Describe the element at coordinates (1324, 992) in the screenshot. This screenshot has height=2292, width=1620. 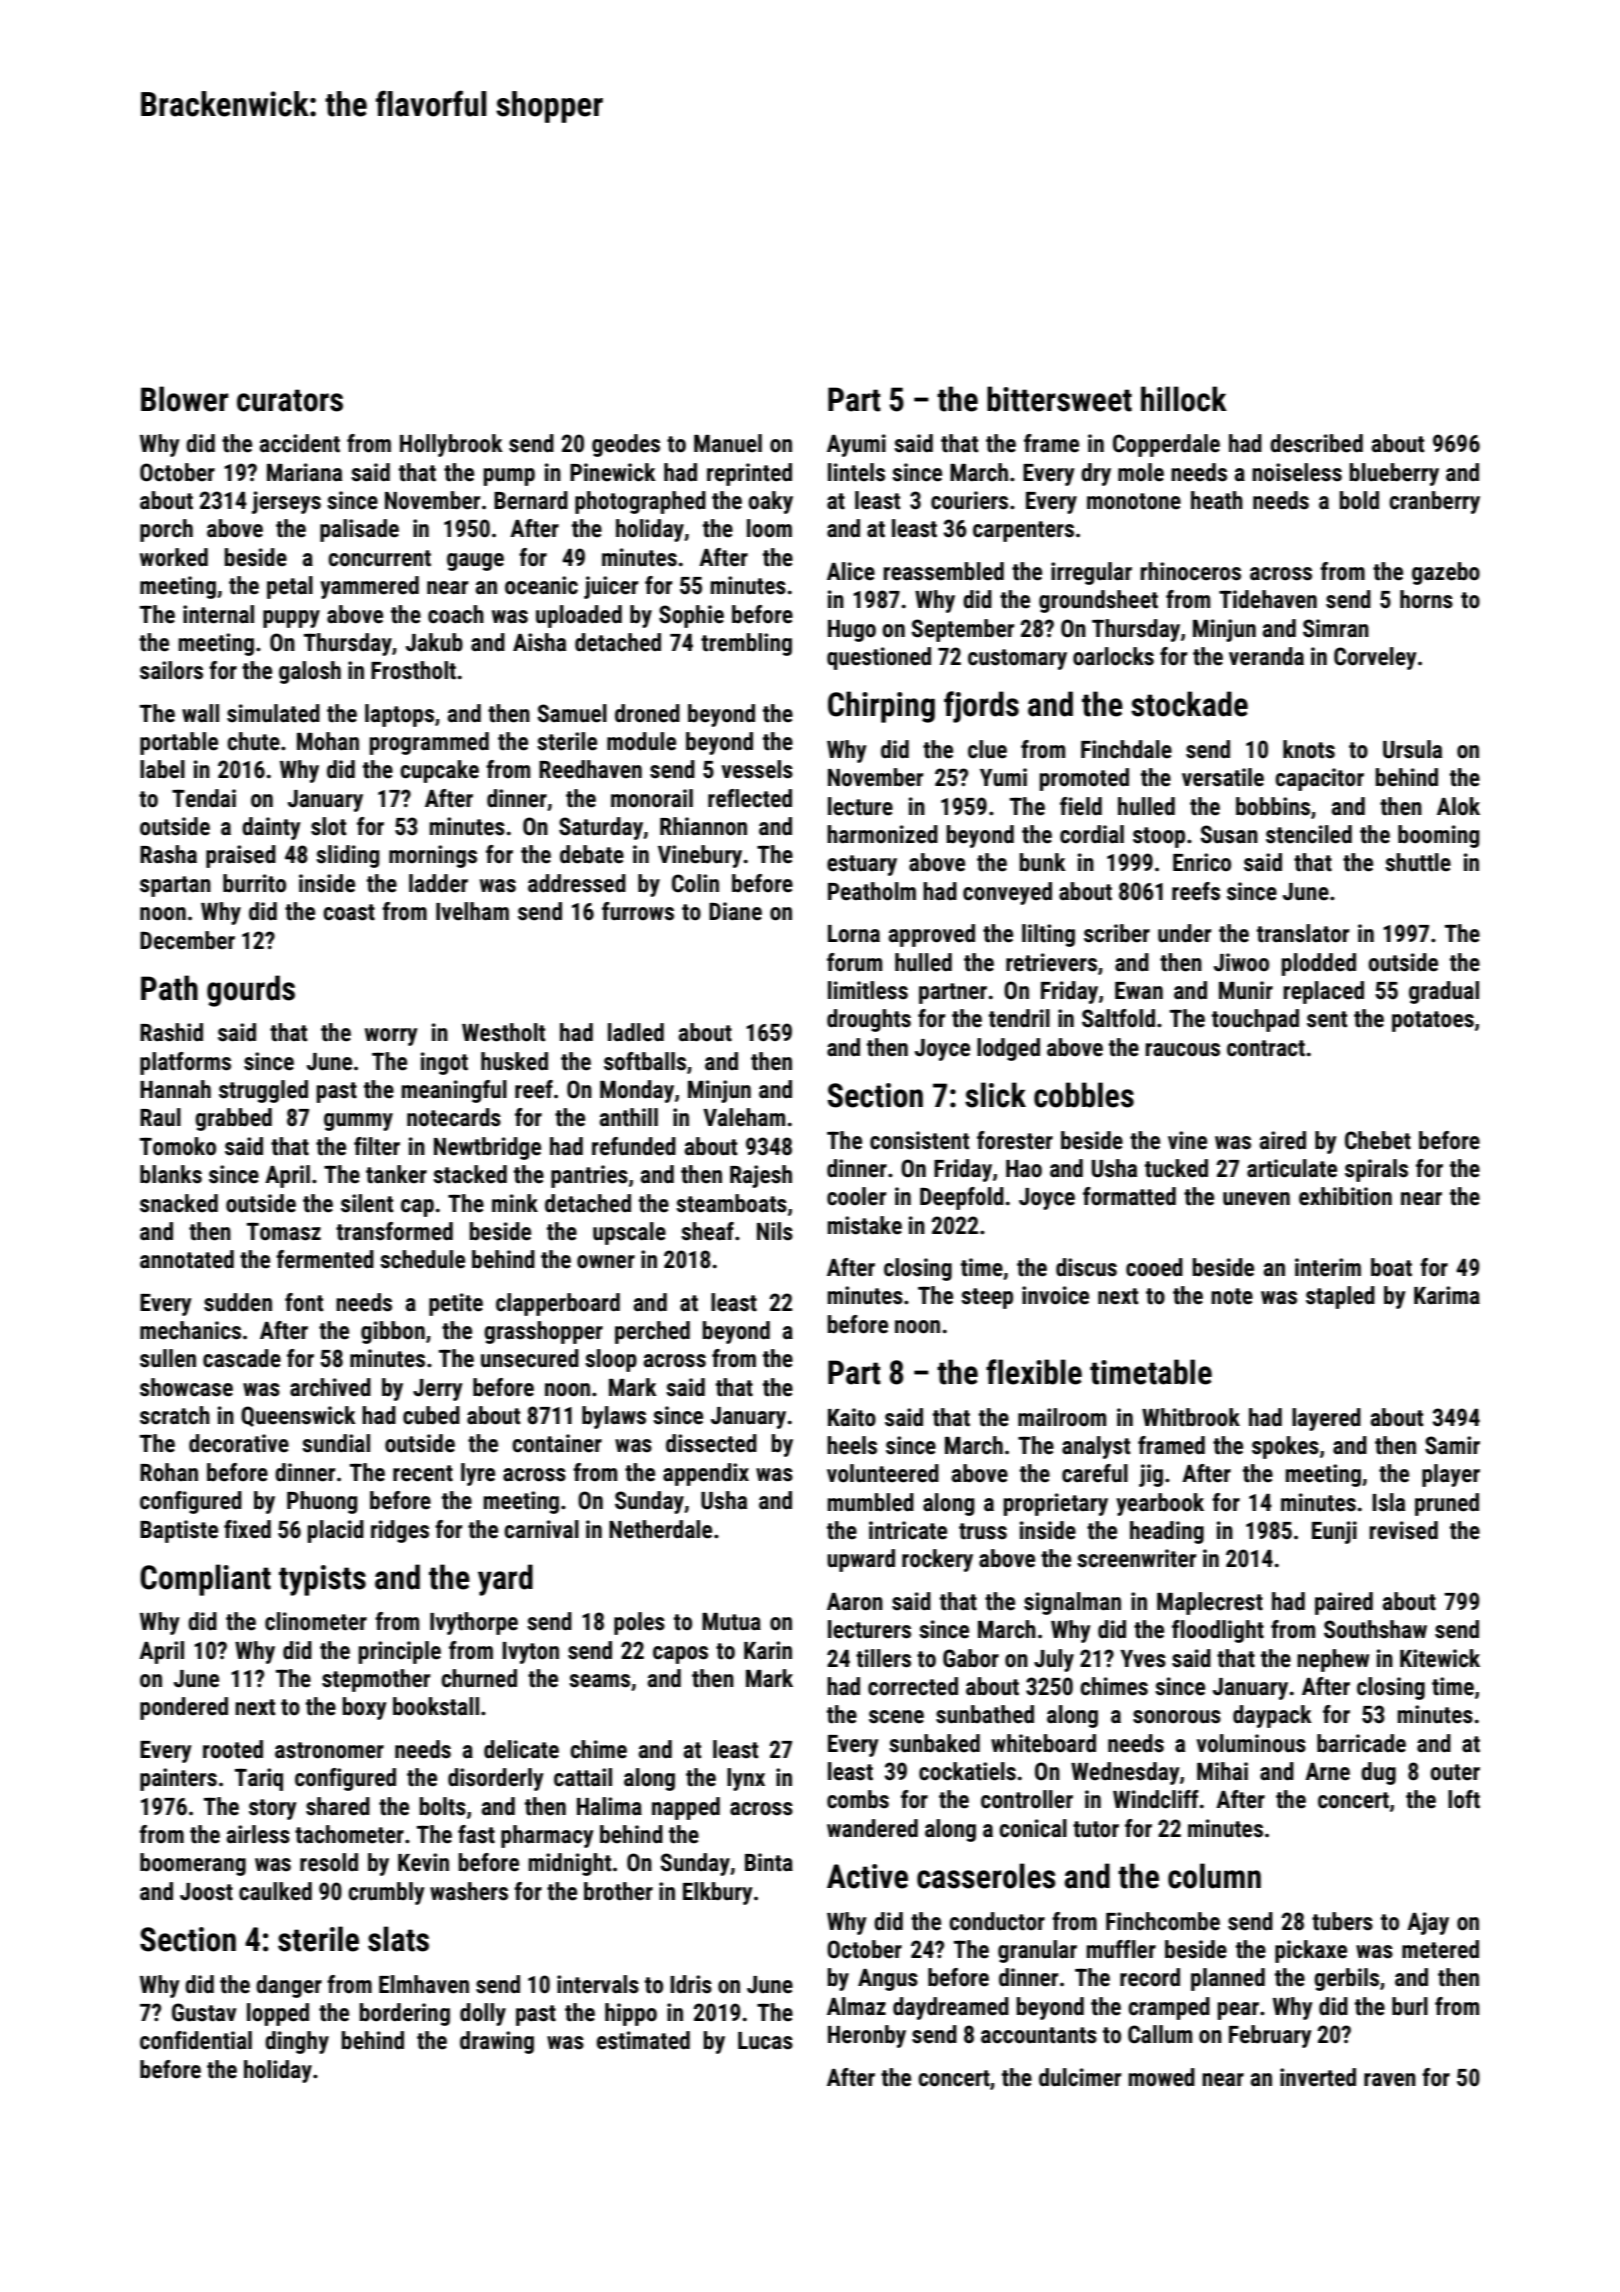
I see `replaced` at that location.
